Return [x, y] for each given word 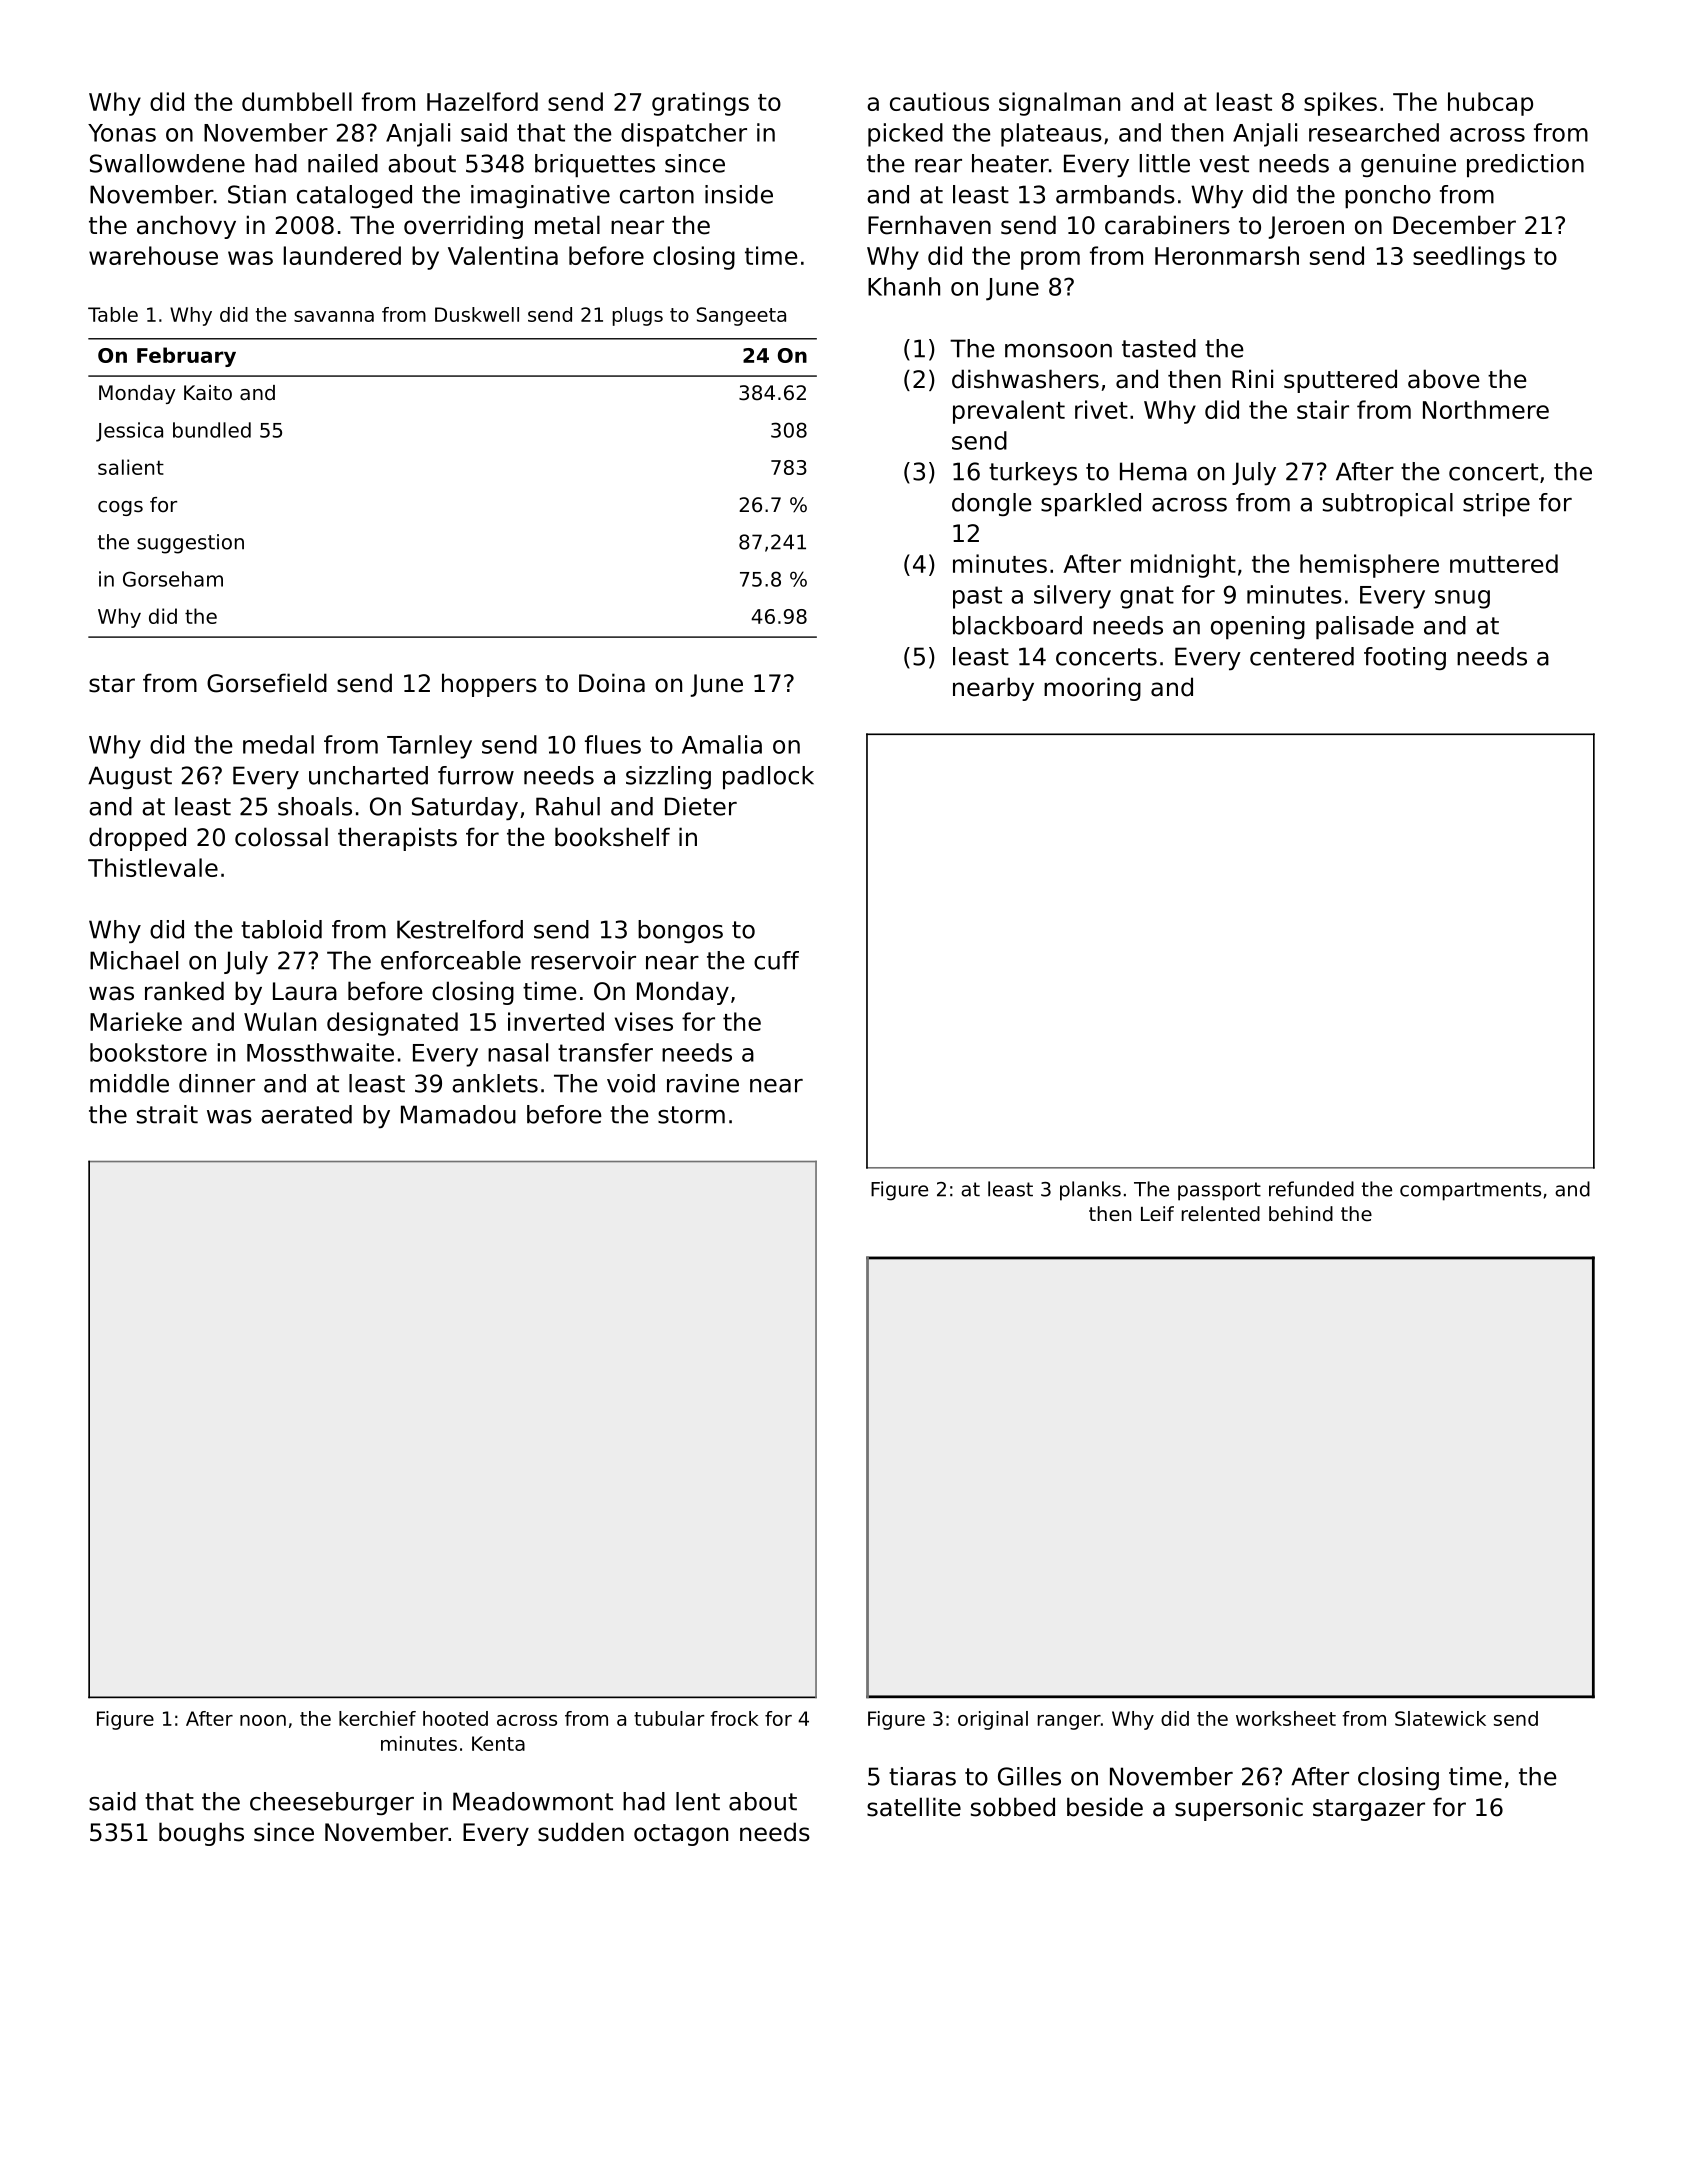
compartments [1470, 1191]
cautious [939, 101]
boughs [201, 1834]
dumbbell [297, 101]
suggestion [190, 544]
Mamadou [458, 1114]
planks [1090, 1191]
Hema [1153, 471]
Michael [134, 960]
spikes [1340, 104]
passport [1219, 1191]
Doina [612, 683]
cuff [776, 960]
